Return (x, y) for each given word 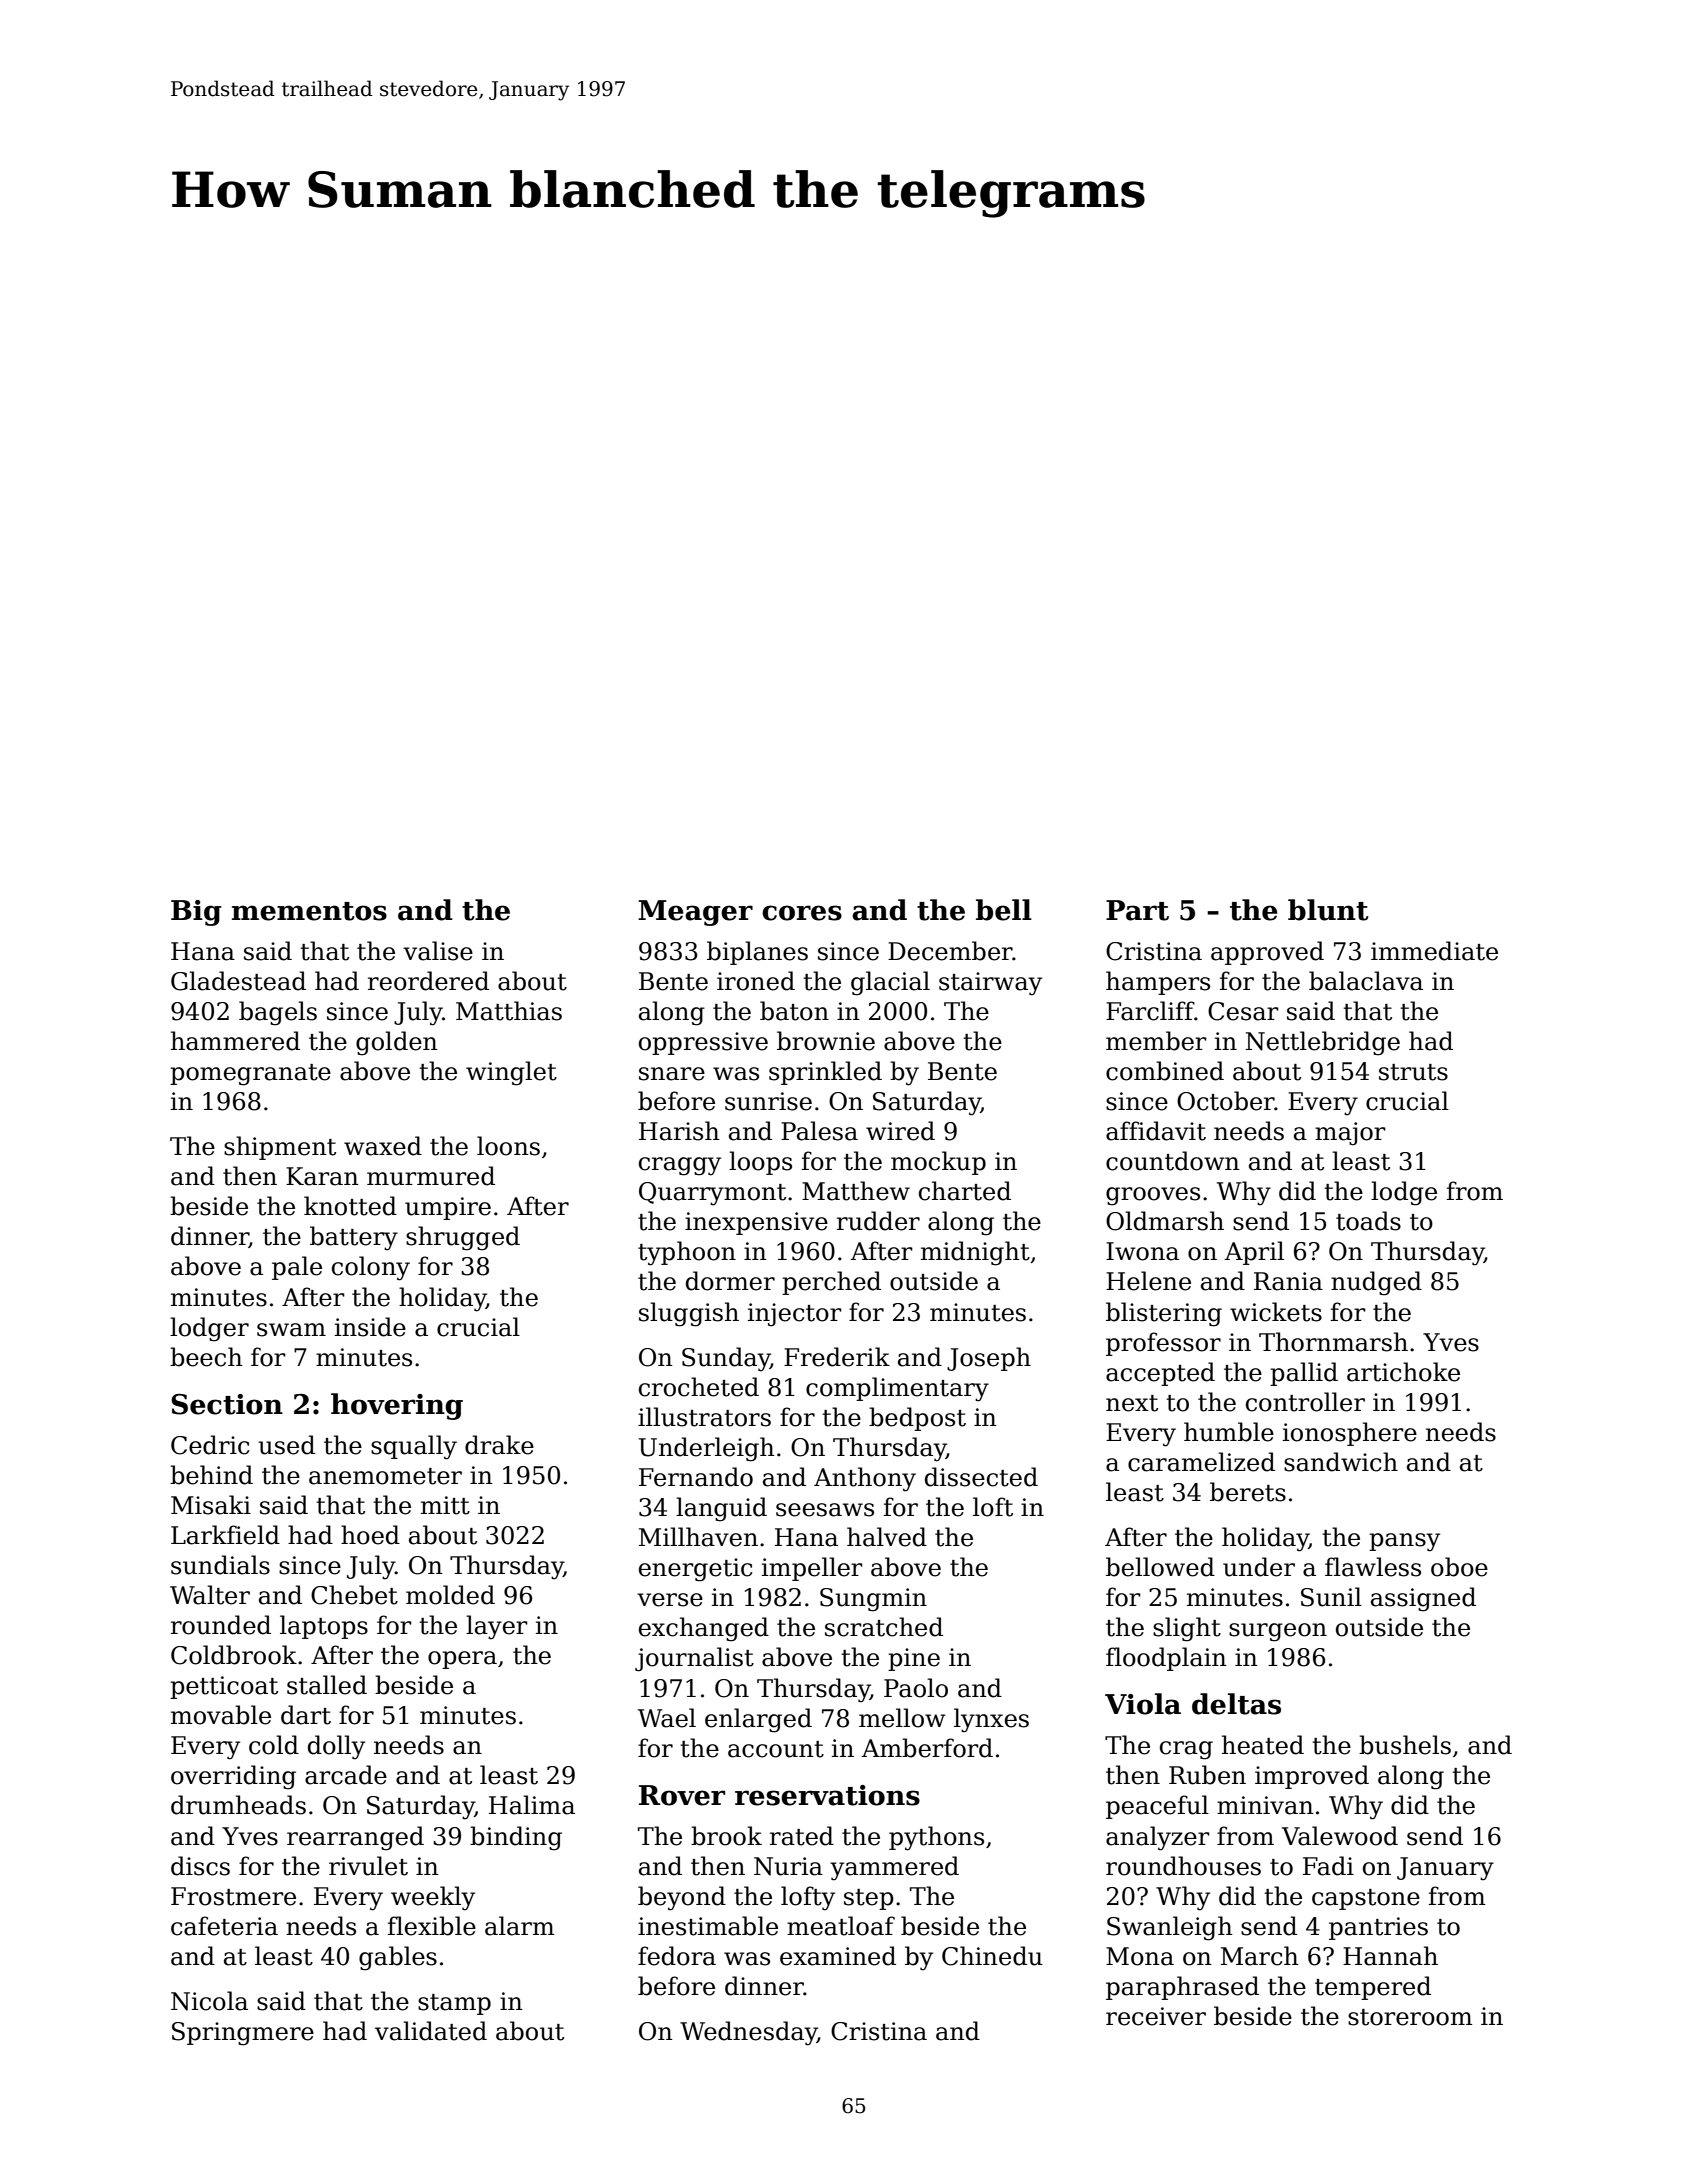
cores (802, 913)
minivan (1265, 1805)
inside (370, 1327)
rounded (221, 1625)
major (1350, 1134)
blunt (1328, 910)
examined (838, 1956)
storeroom (1410, 2017)
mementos (309, 911)
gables (398, 1958)
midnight (975, 1253)
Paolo (916, 1688)
